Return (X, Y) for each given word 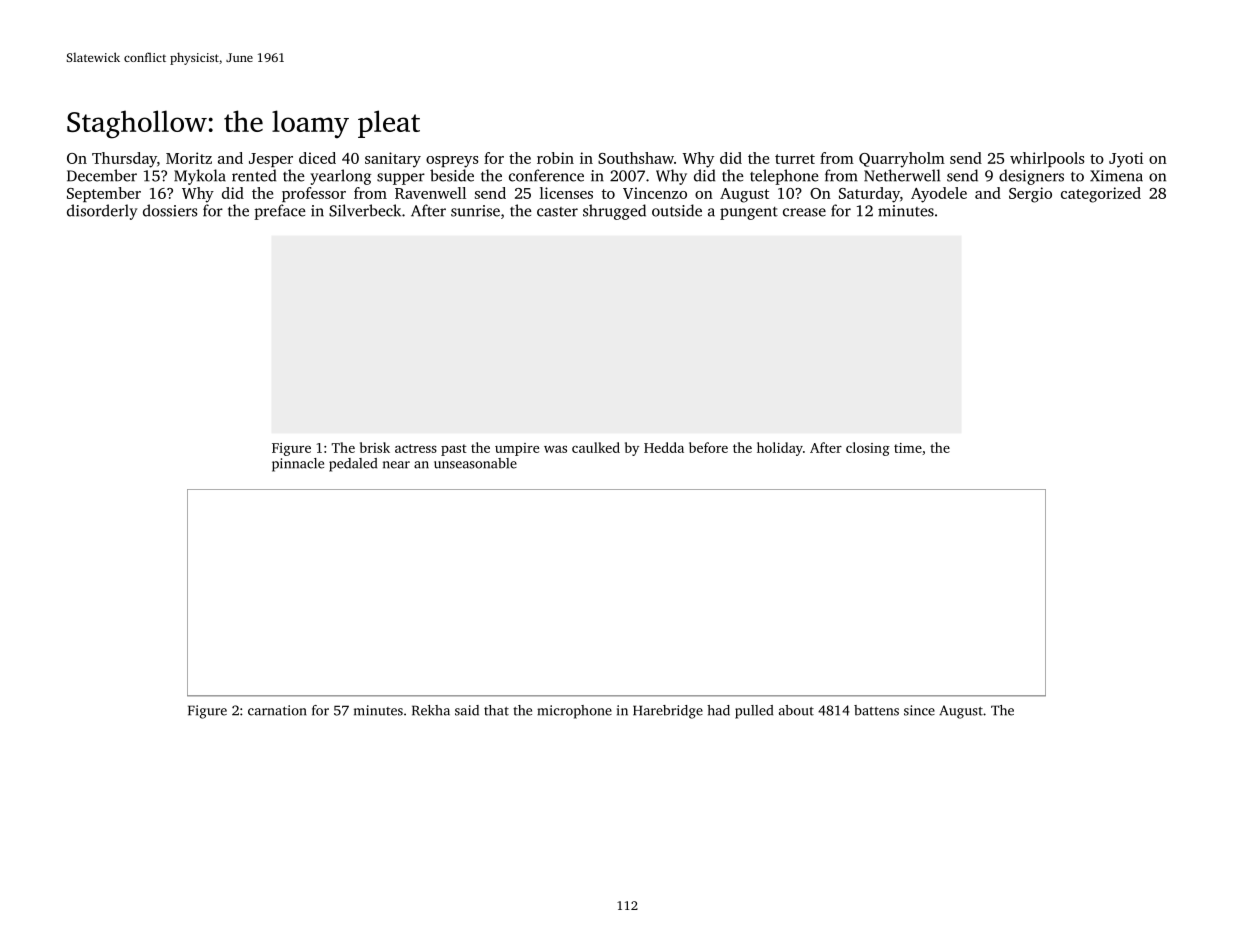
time (908, 448)
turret (795, 159)
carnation (277, 710)
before (708, 447)
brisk (375, 447)
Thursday (124, 160)
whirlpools (1047, 159)
